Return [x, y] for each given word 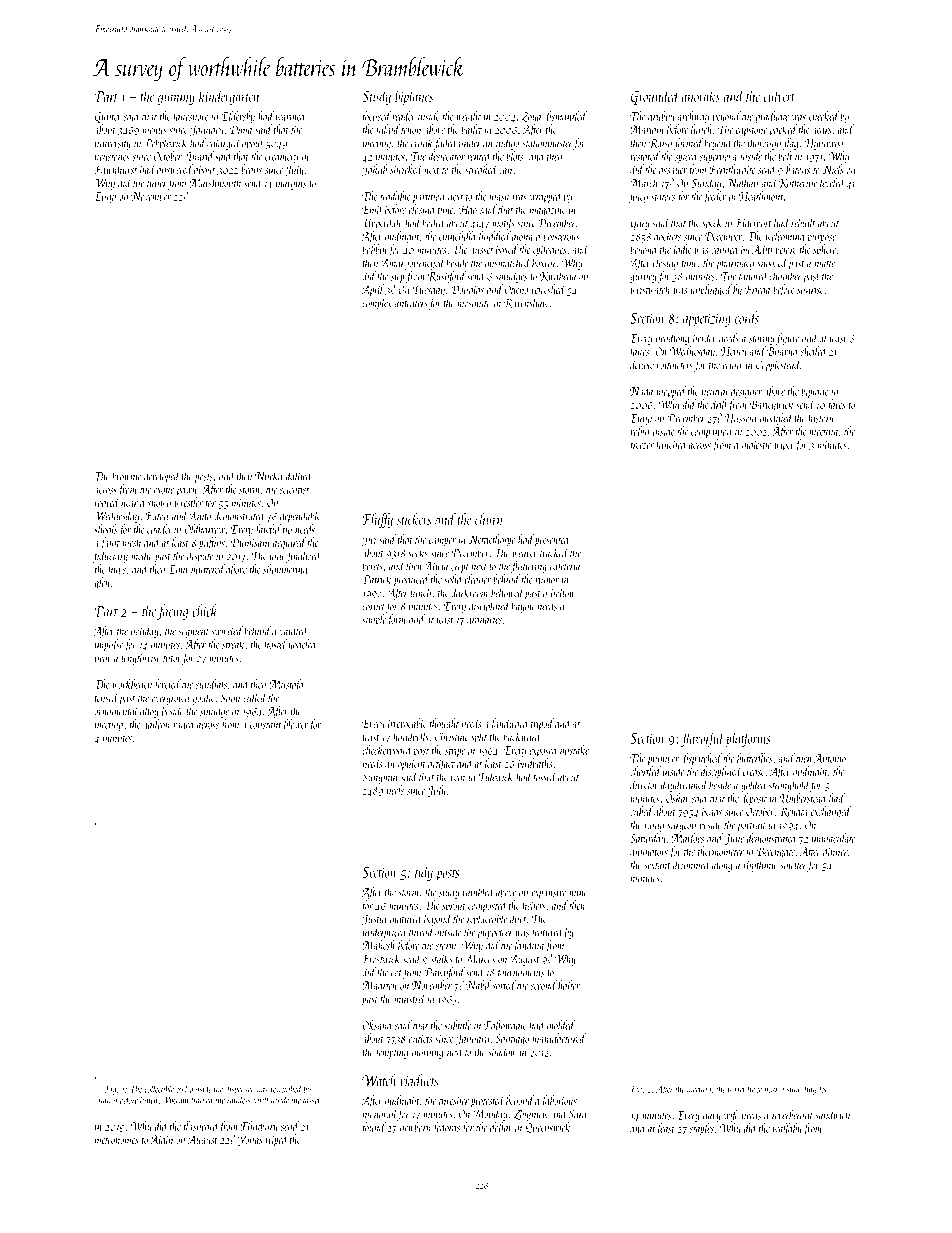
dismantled [565, 116]
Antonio [830, 758]
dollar [501, 1127]
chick [204, 610]
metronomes [117, 1140]
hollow [563, 592]
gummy [176, 99]
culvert [779, 95]
